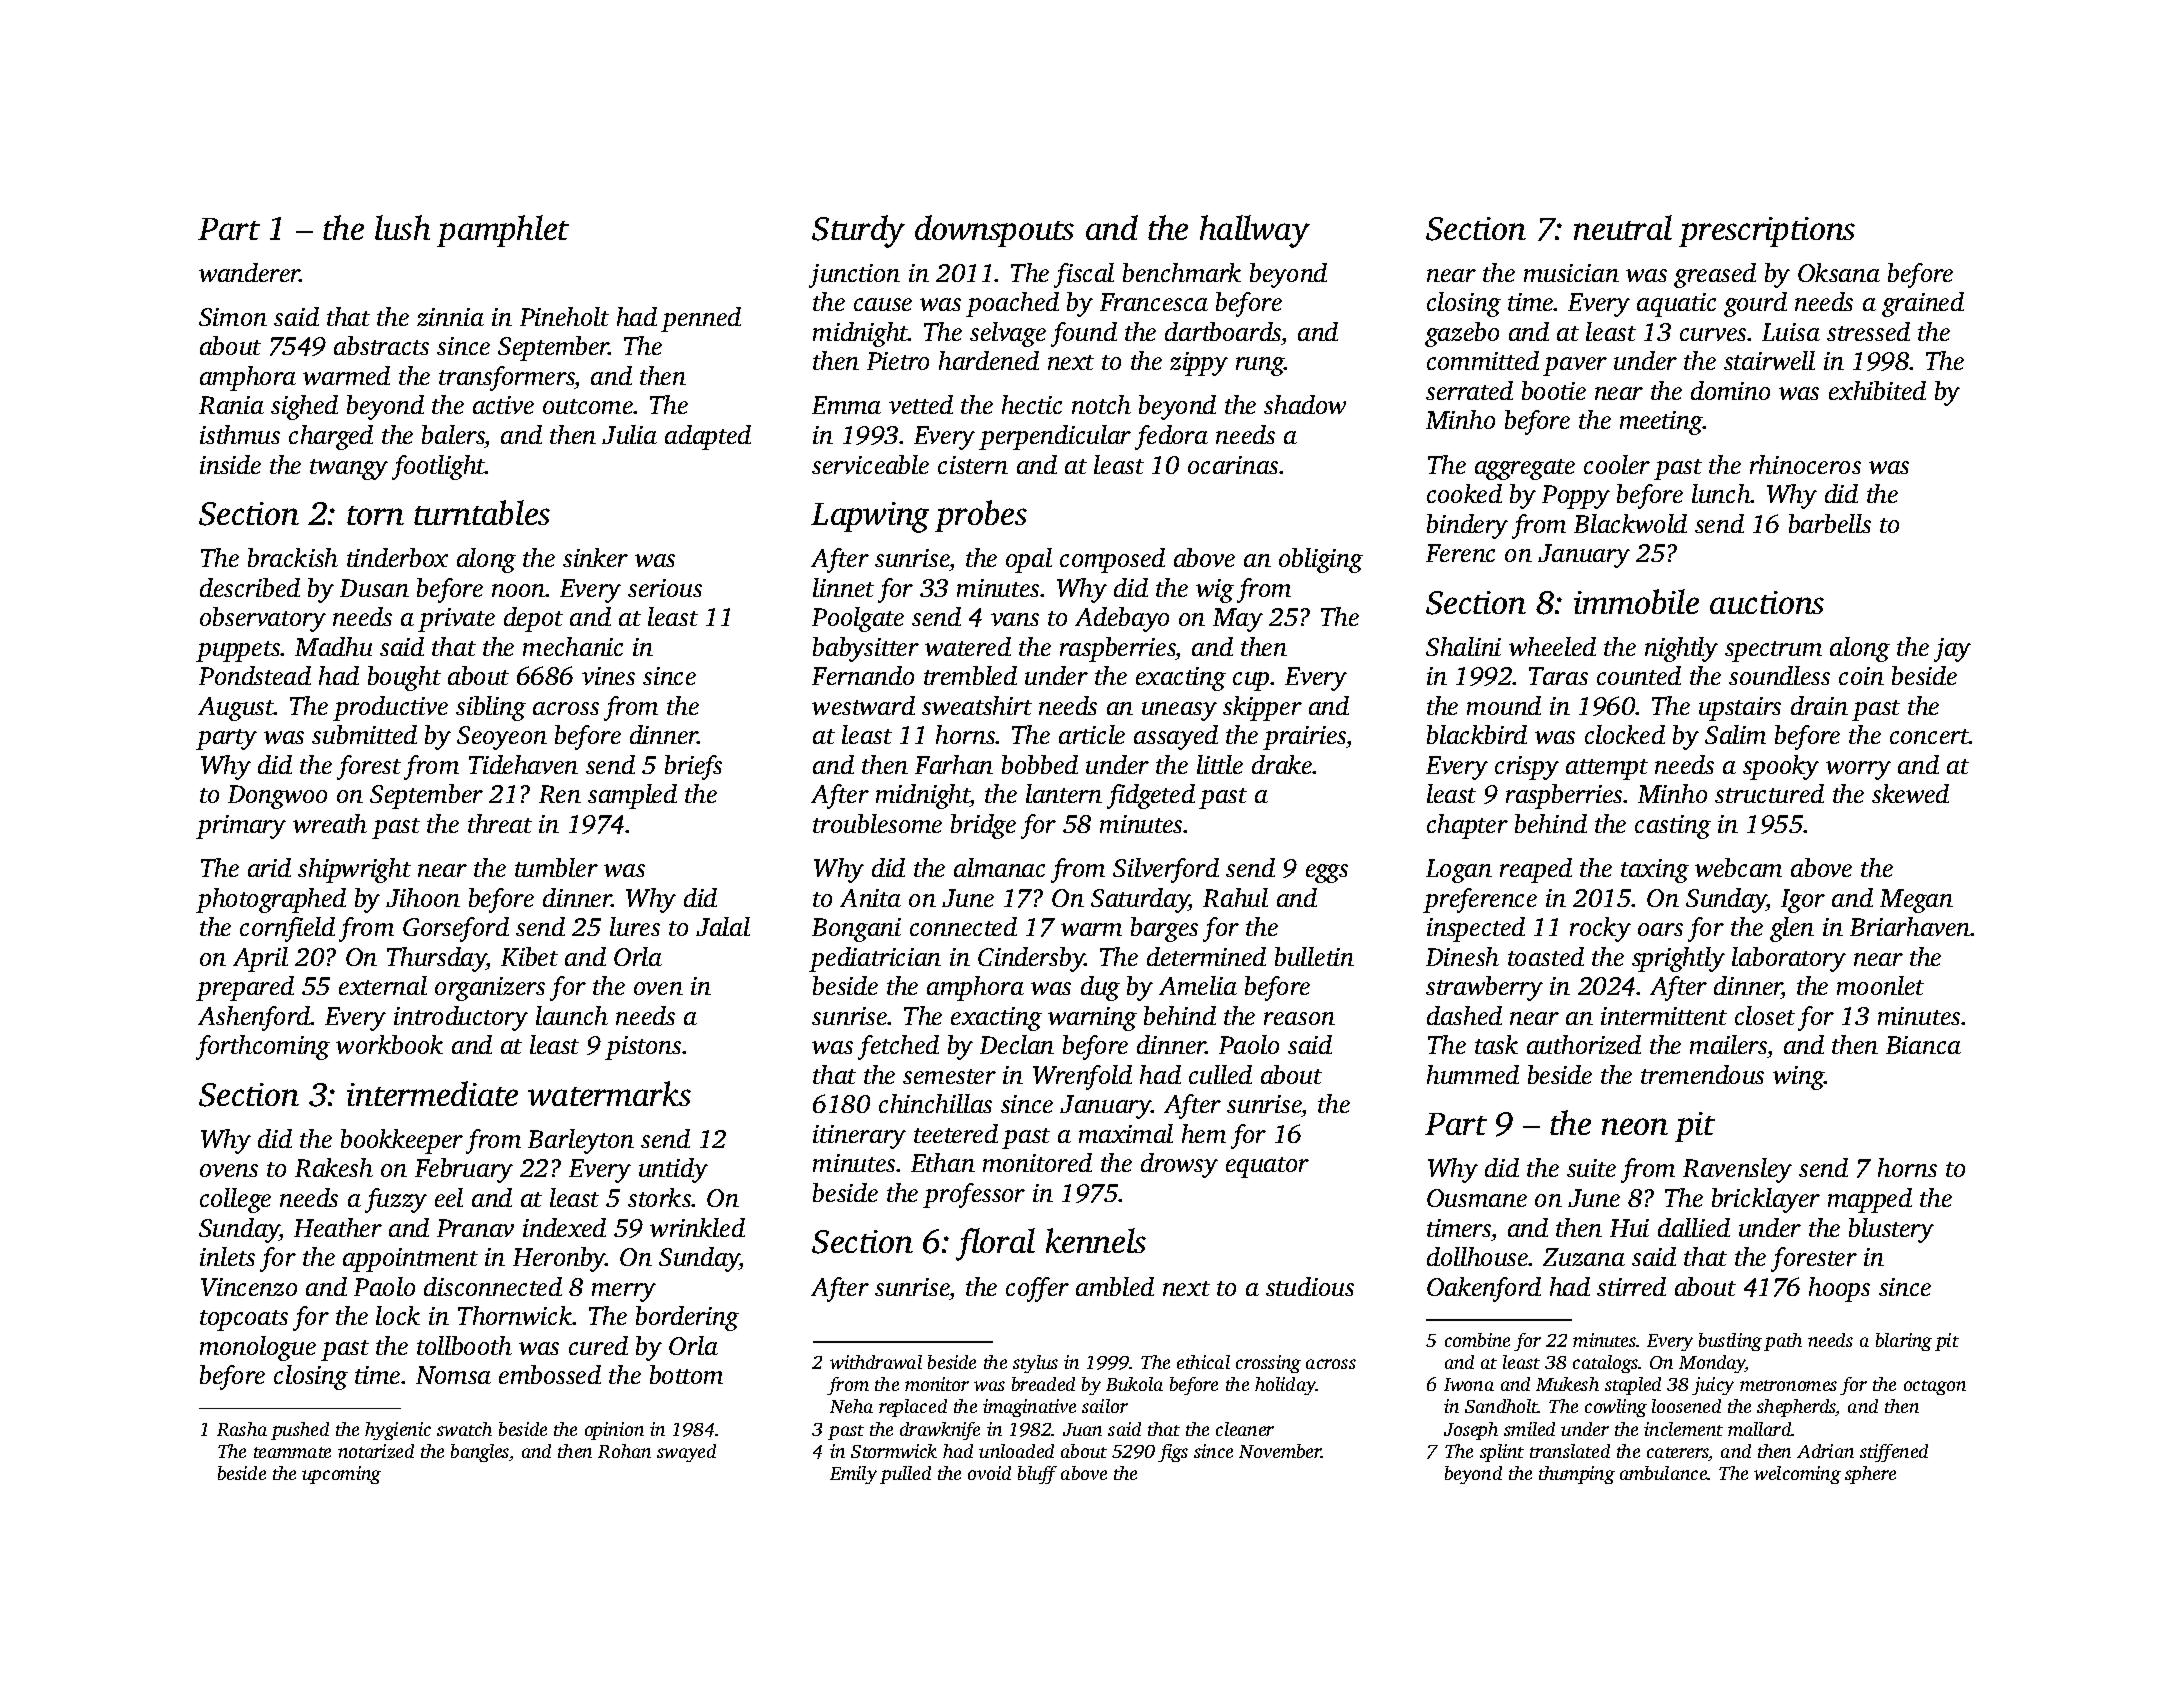  Describe the element at coordinates (1037, 1289) in the screenshot. I see `coffer` at that location.
